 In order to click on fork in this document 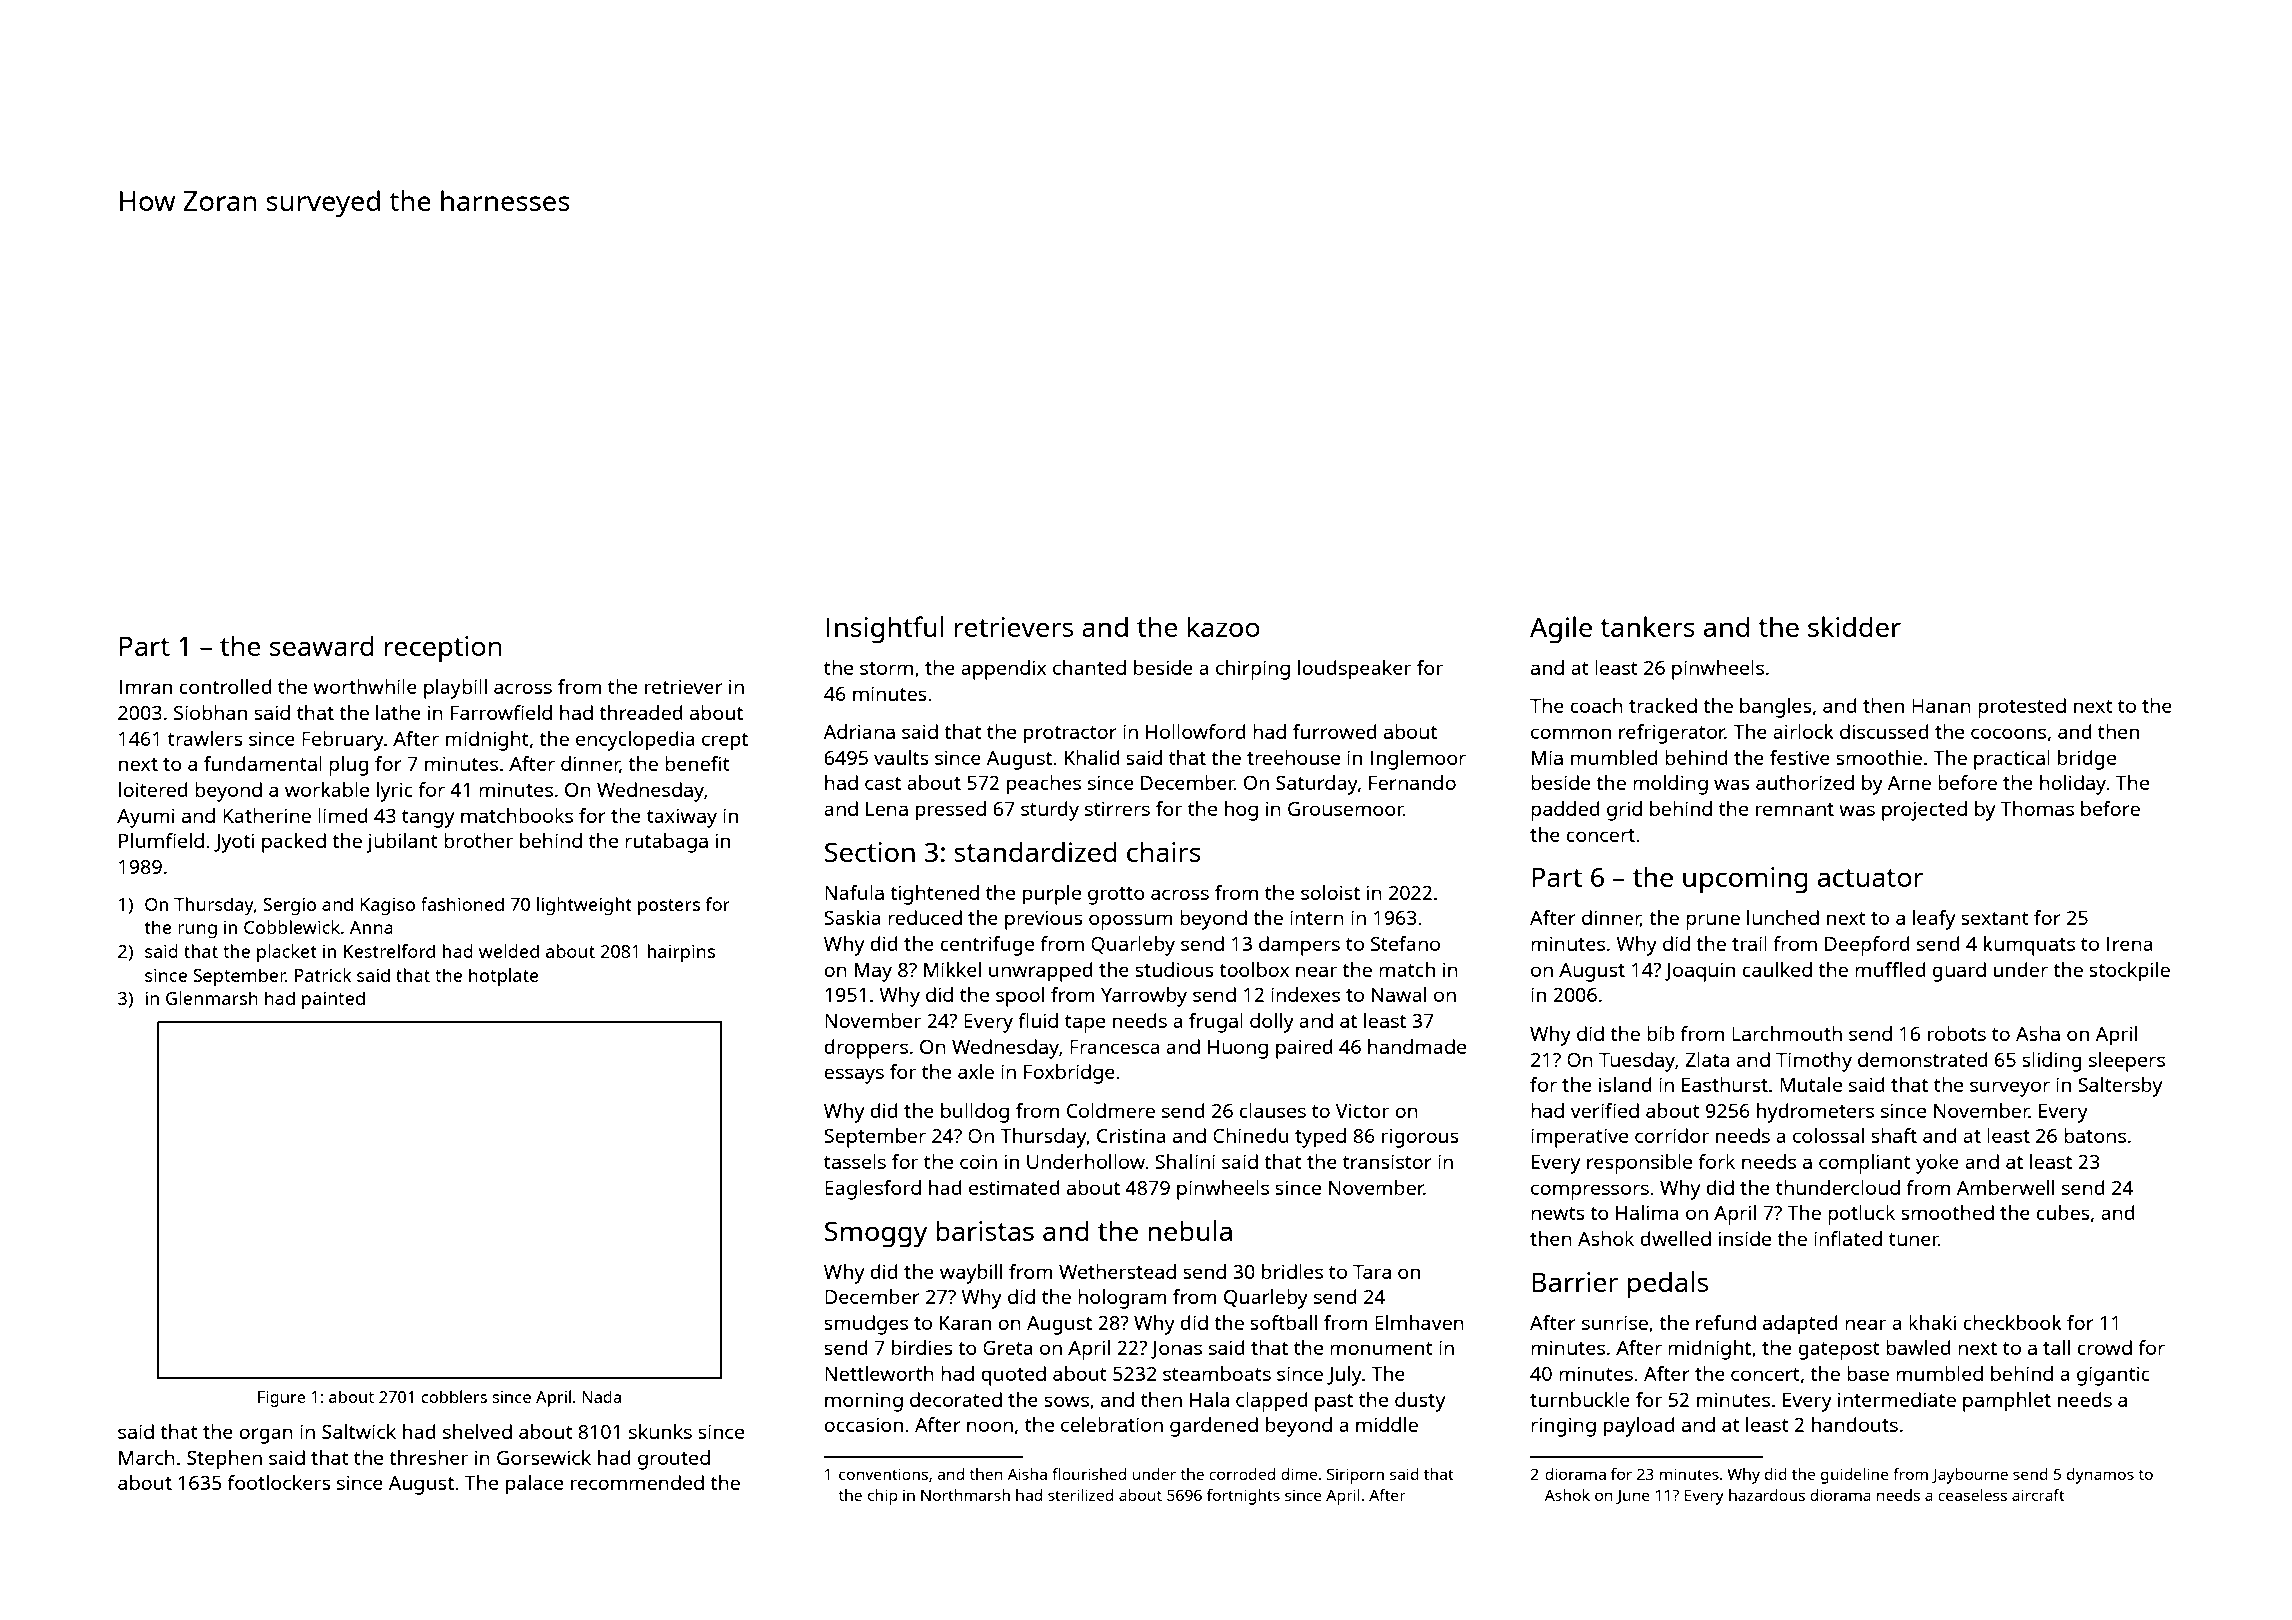, I will do `click(1716, 1161)`.
